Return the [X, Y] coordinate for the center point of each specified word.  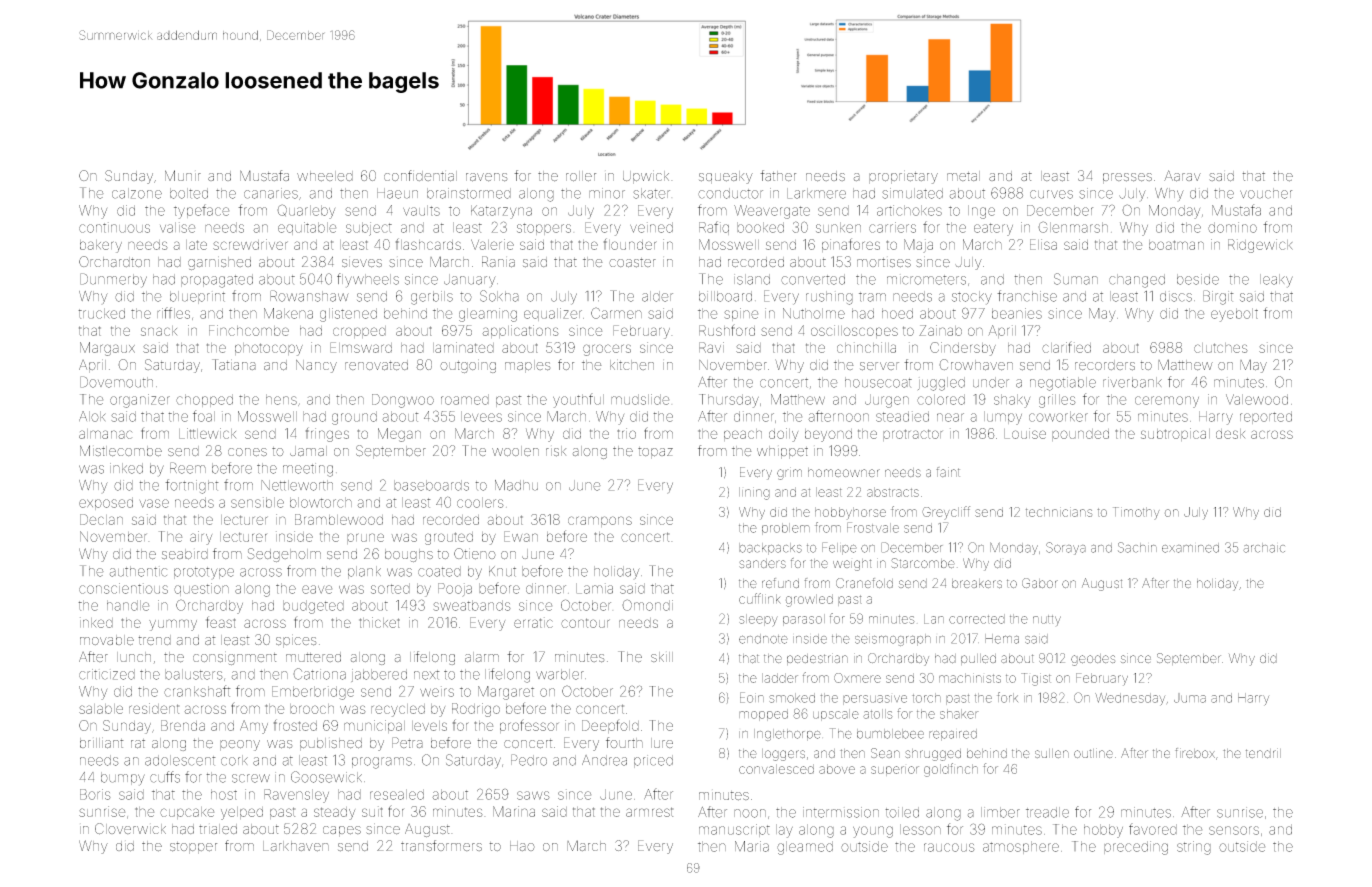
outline [1093, 753]
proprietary [903, 177]
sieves [362, 263]
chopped [204, 400]
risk [556, 451]
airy [201, 538]
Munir [183, 175]
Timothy [1136, 513]
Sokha [499, 296]
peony [240, 745]
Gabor [1040, 583]
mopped [763, 715]
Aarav [1182, 176]
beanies [1017, 313]
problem [786, 529]
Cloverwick [130, 829]
